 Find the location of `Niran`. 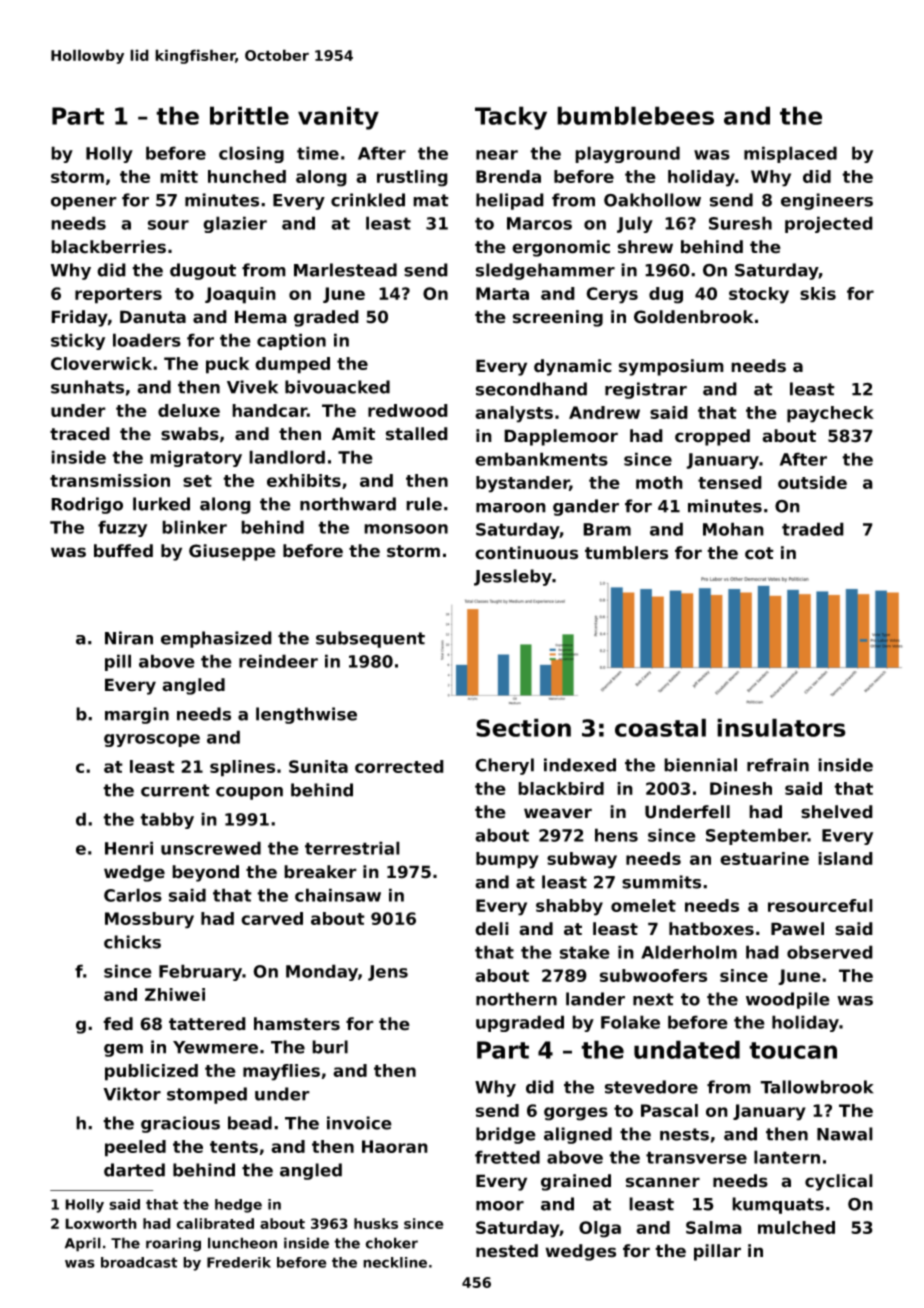

Niran is located at coordinates (129, 638).
